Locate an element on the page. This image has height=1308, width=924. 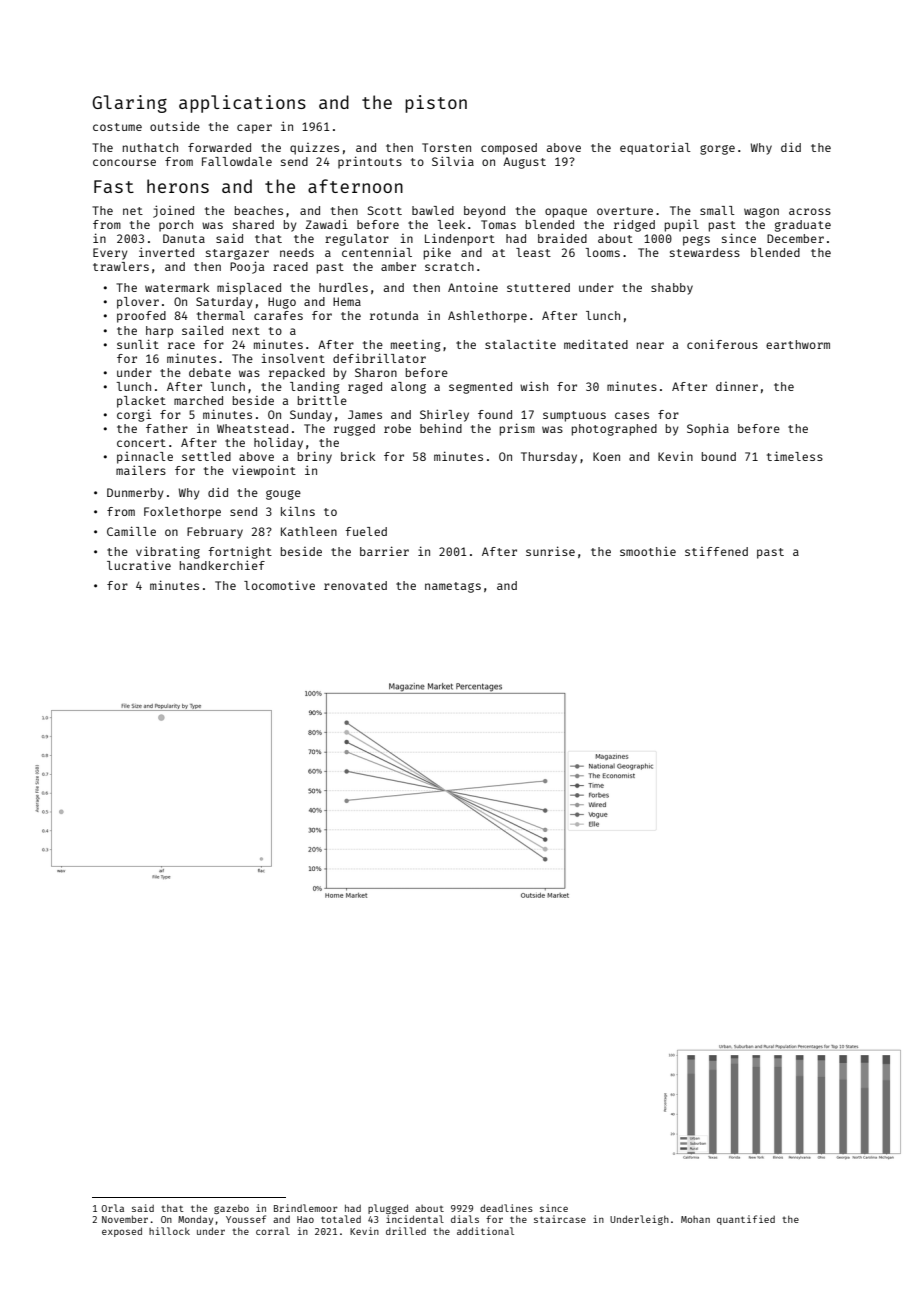
piston is located at coordinates (436, 104).
